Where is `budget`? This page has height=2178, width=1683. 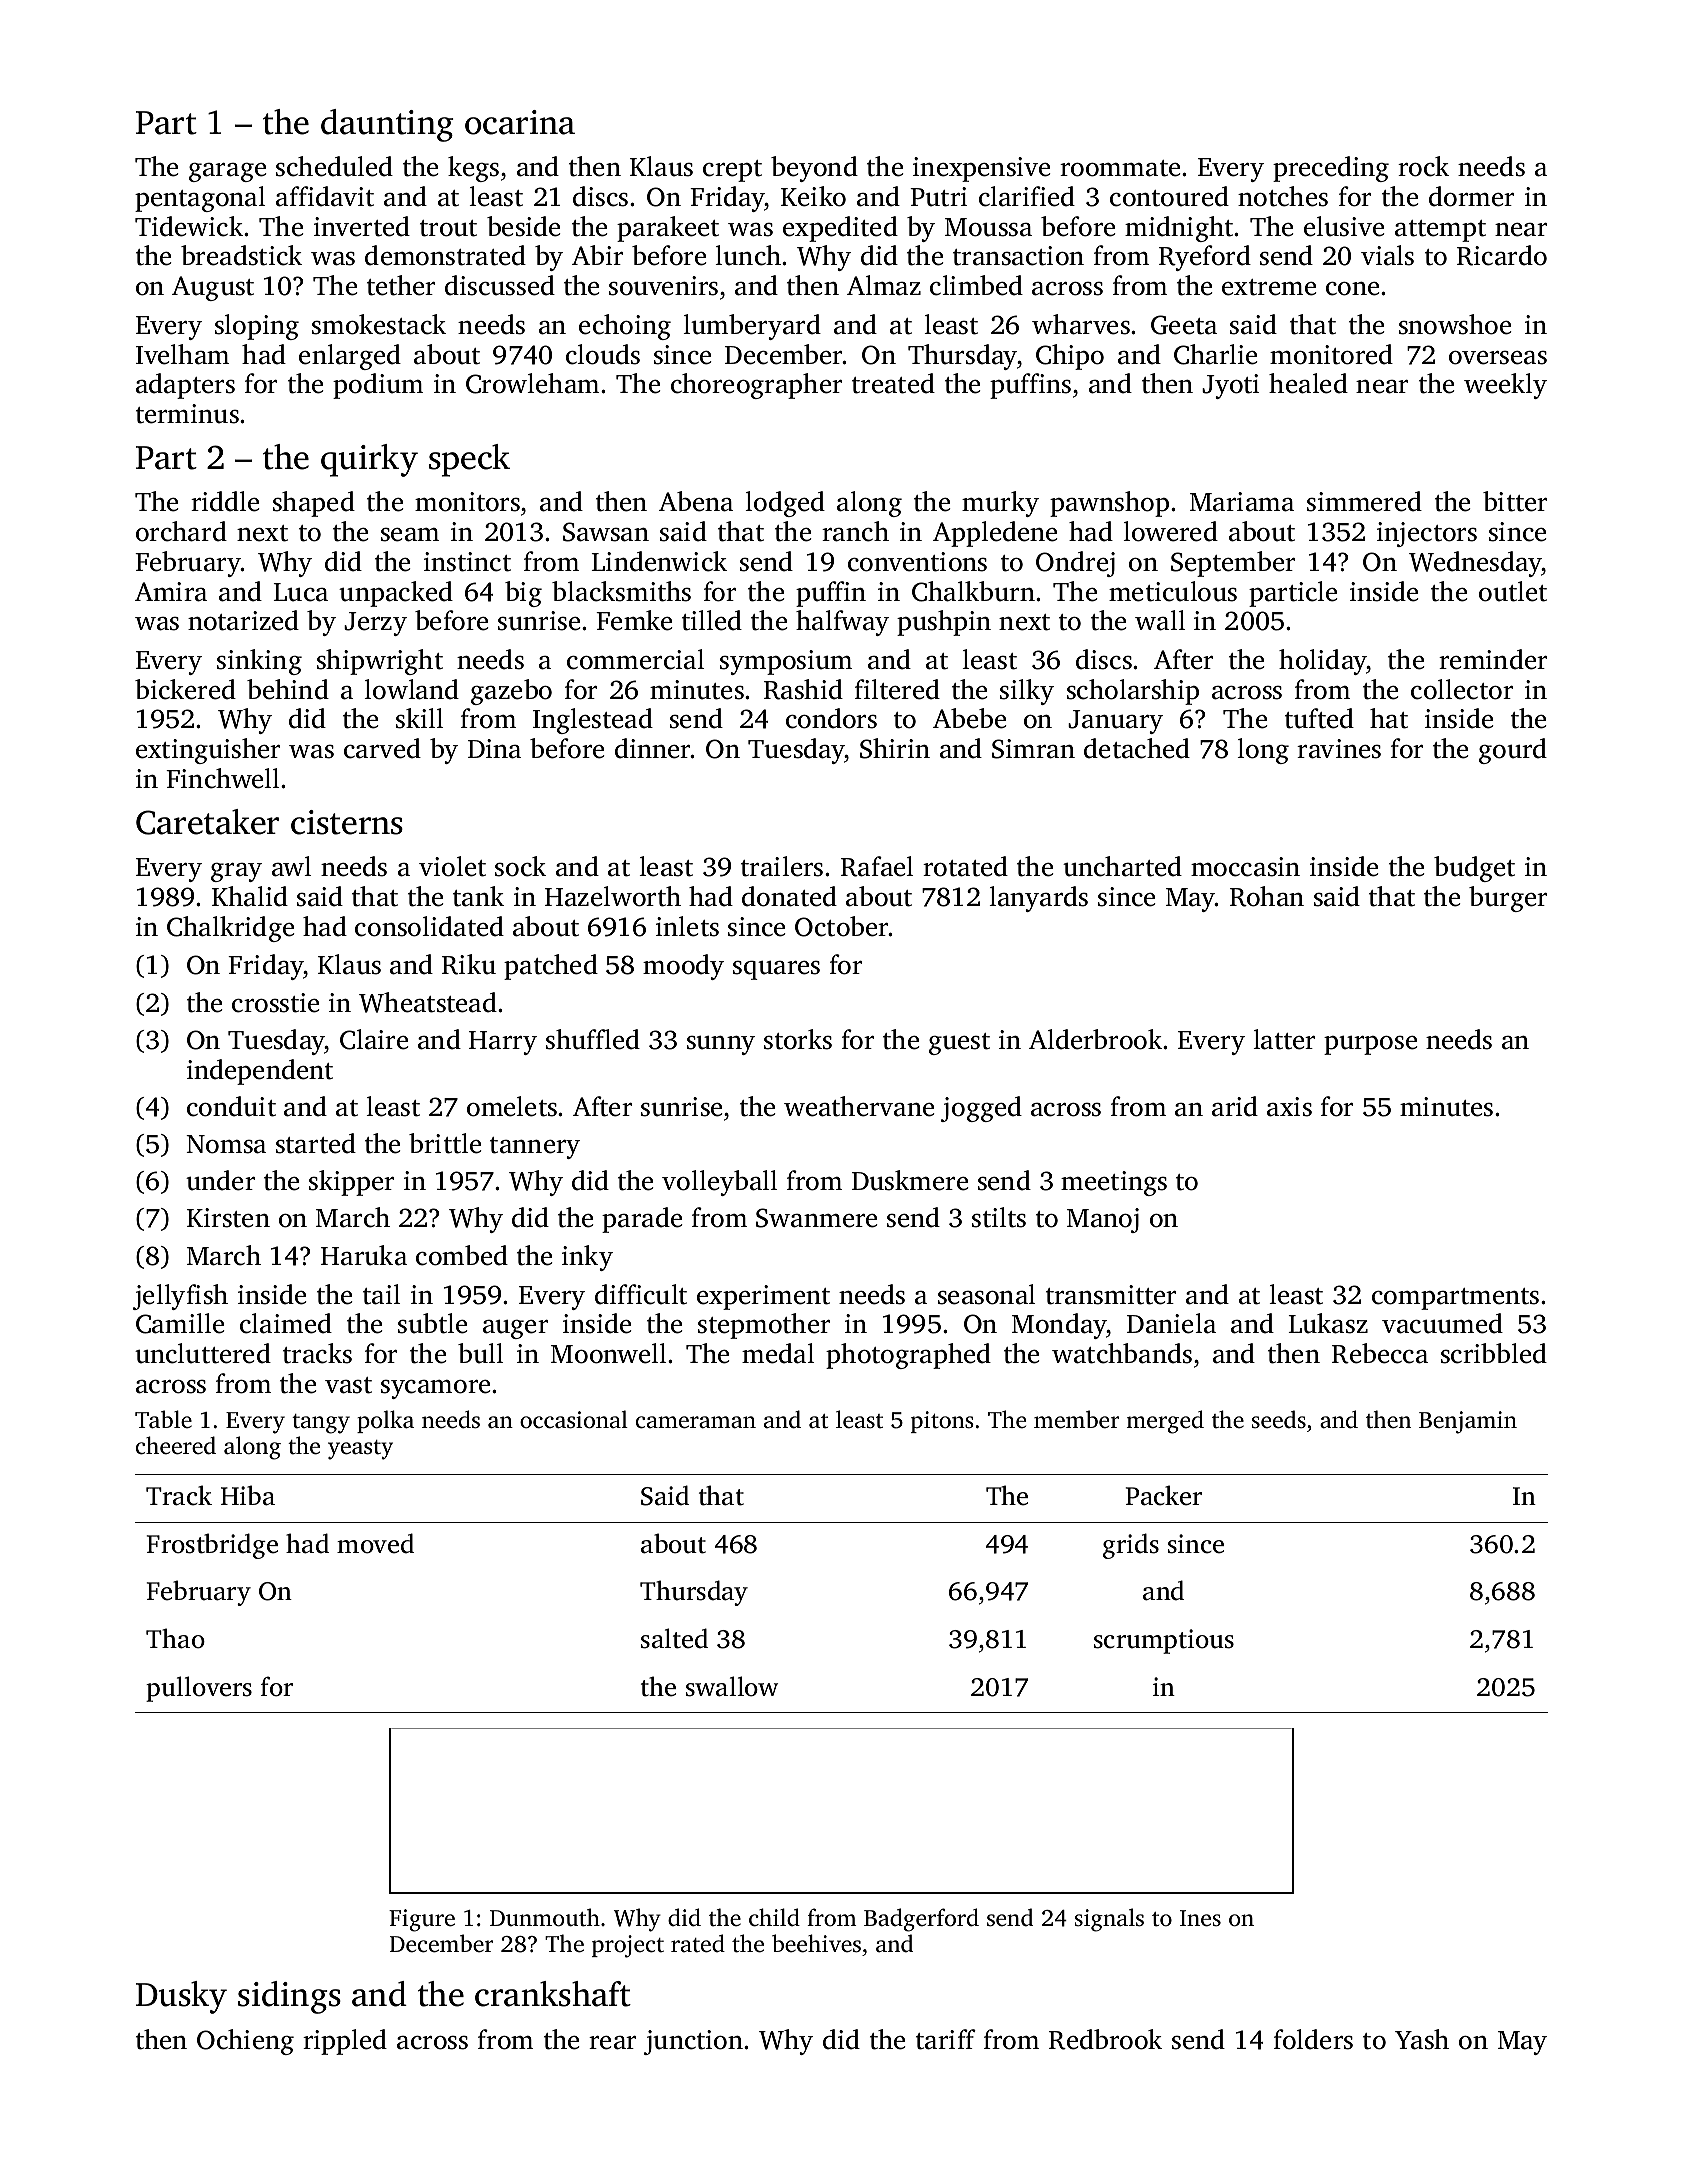
budget is located at coordinates (1474, 869).
